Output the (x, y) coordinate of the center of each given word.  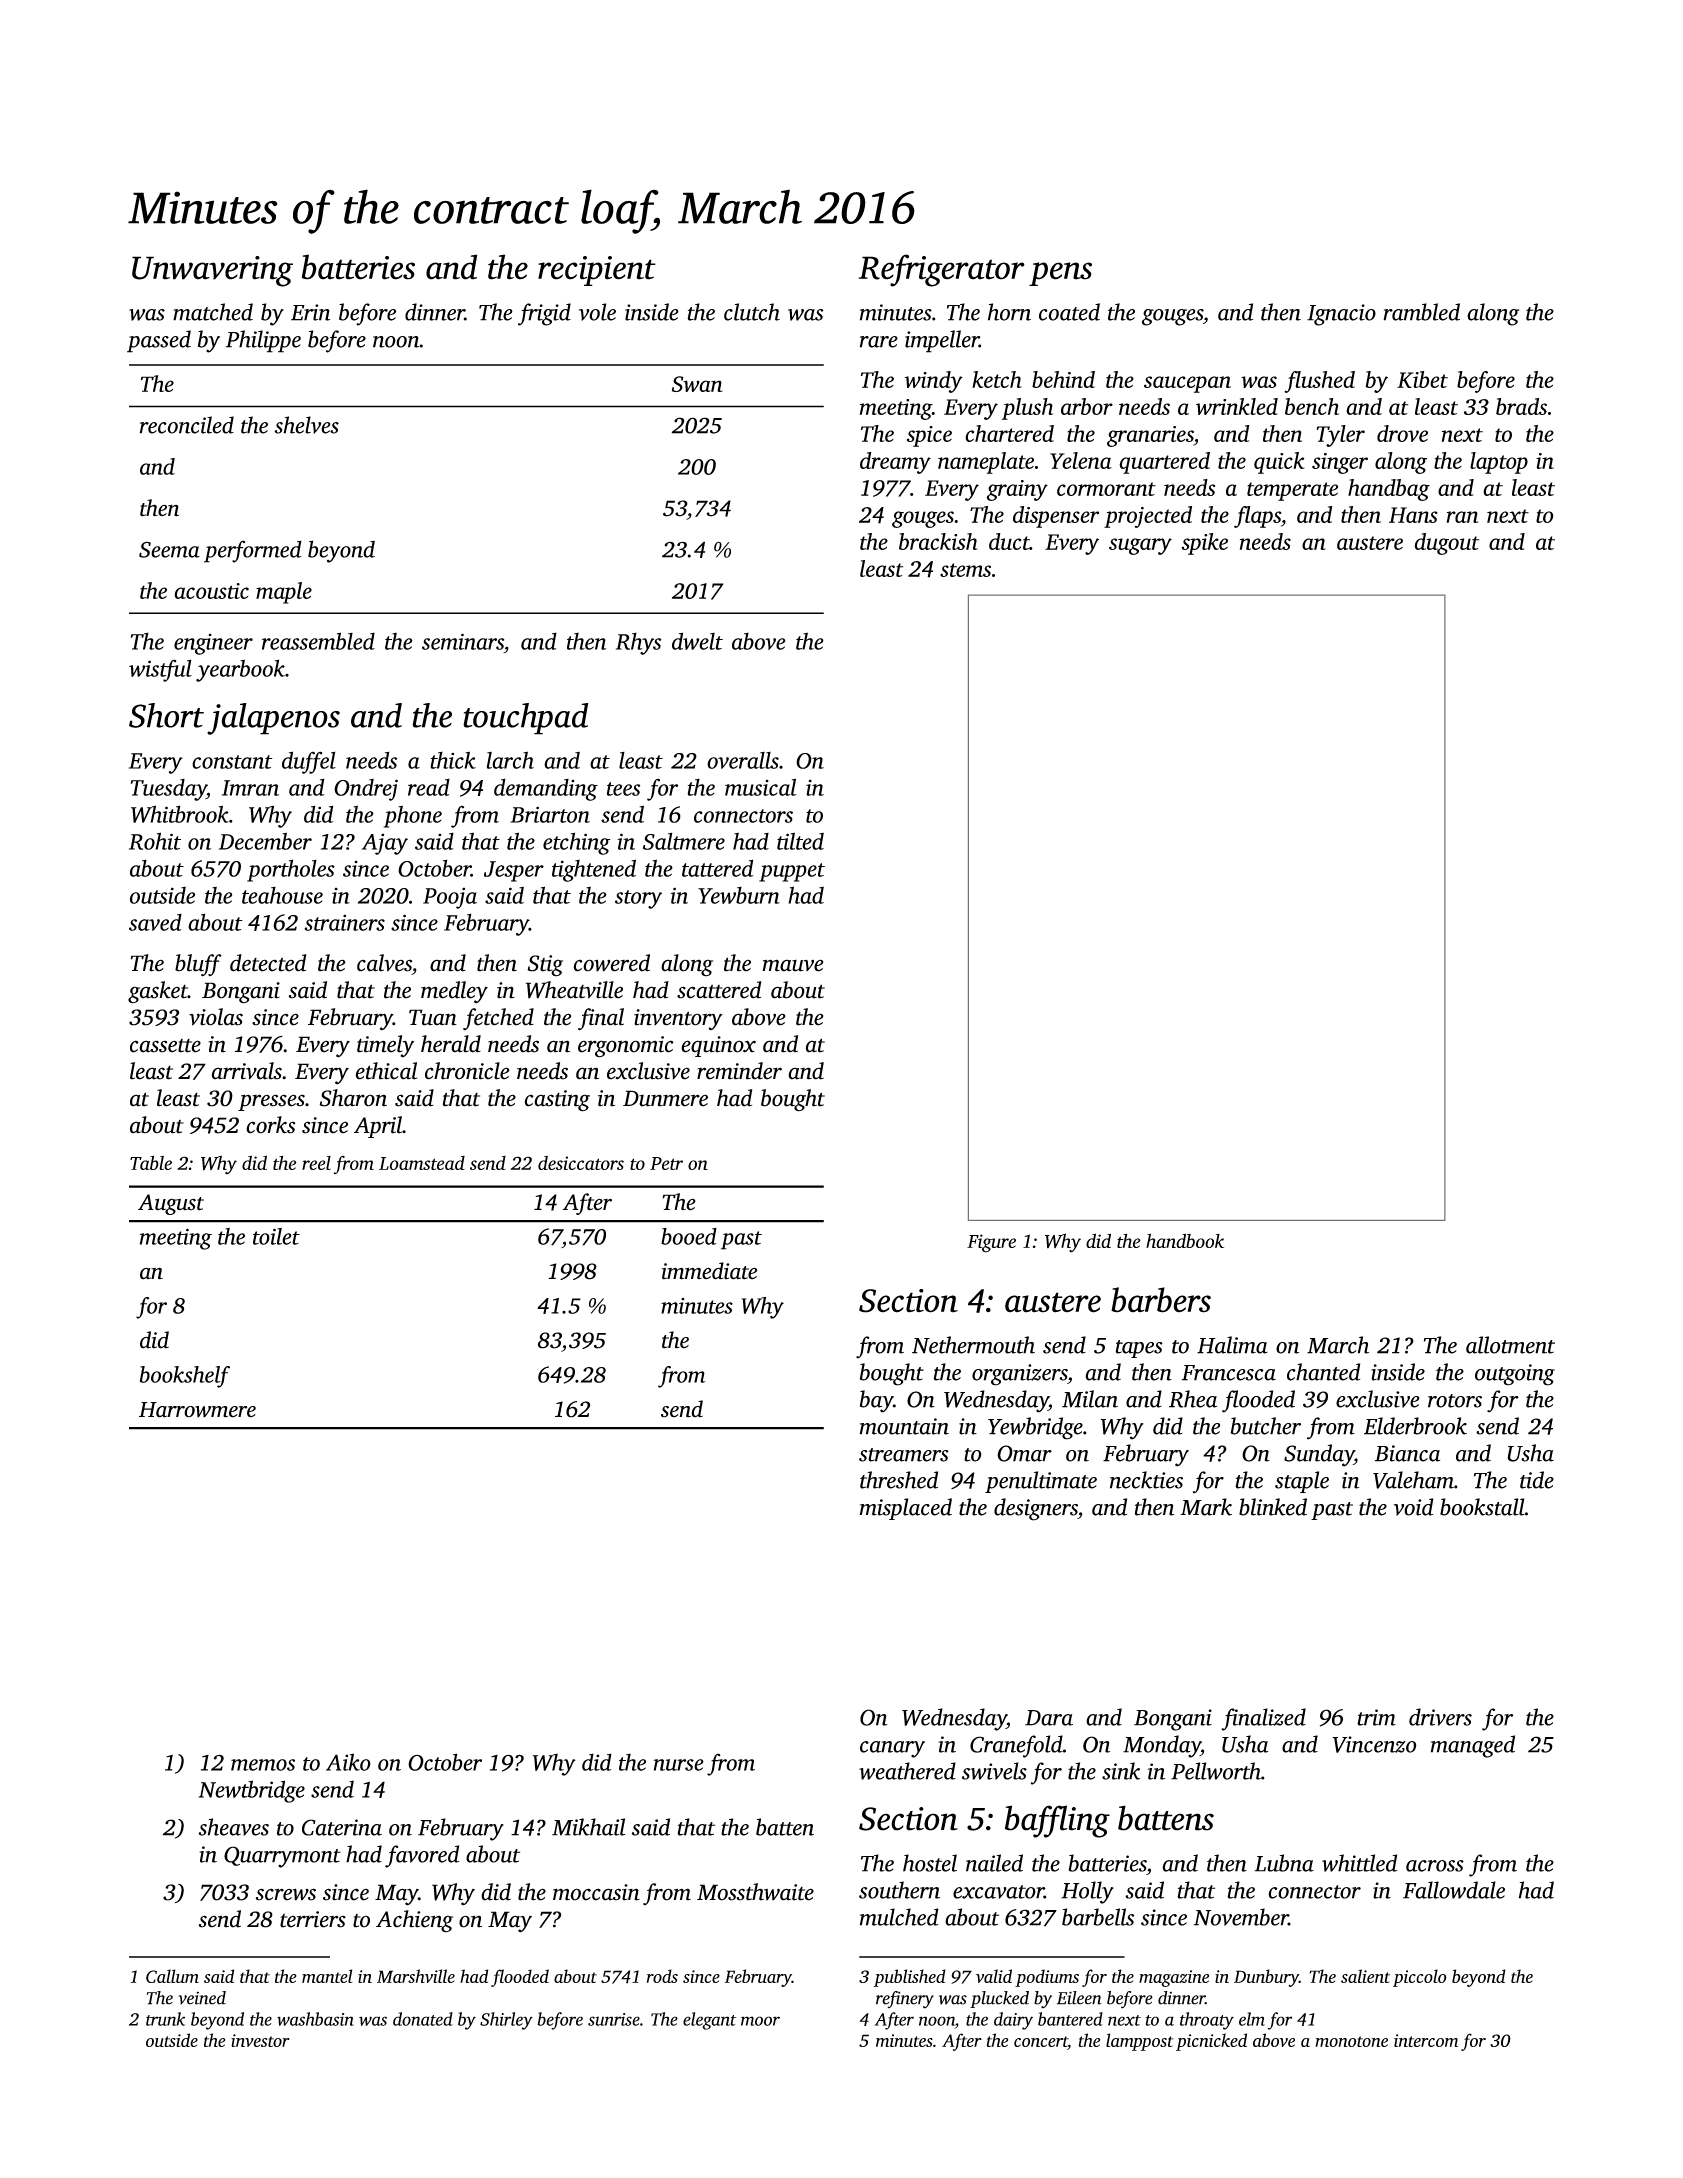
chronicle (467, 1071)
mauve (793, 965)
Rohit (155, 841)
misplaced (906, 1509)
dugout (1447, 544)
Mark (1206, 1507)
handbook (1185, 1240)
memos (263, 1765)
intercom (1426, 2040)
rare (879, 342)
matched (213, 312)
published (910, 1978)
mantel (327, 1976)
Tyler (1340, 436)
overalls (743, 760)
